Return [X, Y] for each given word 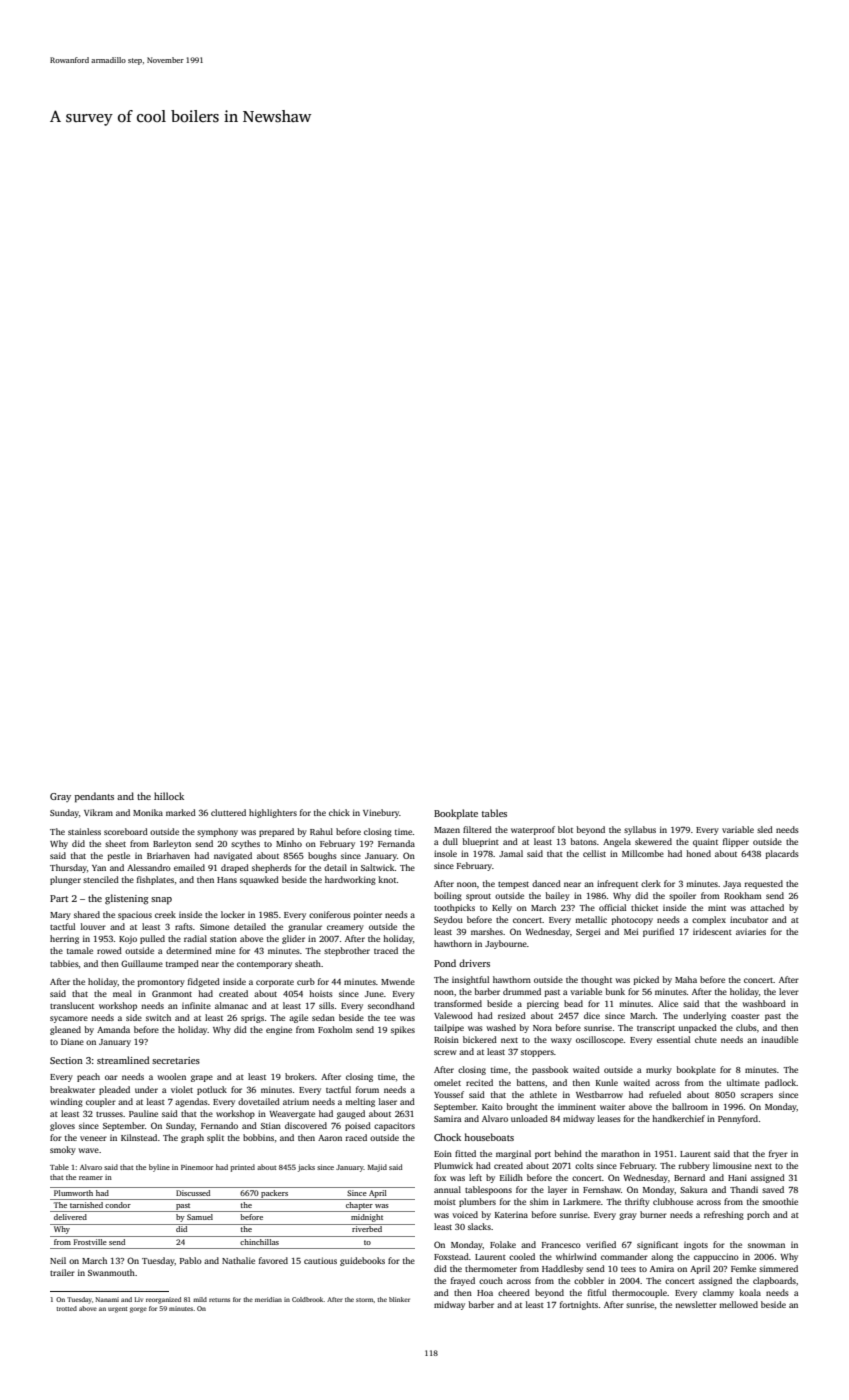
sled [765, 829]
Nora [542, 1028]
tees [628, 1269]
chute [706, 1039]
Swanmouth [111, 1272]
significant [657, 1245]
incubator [749, 919]
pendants [94, 797]
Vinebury [381, 813]
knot [387, 879]
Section [66, 1060]
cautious [320, 1260]
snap [161, 900]
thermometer [491, 1268]
